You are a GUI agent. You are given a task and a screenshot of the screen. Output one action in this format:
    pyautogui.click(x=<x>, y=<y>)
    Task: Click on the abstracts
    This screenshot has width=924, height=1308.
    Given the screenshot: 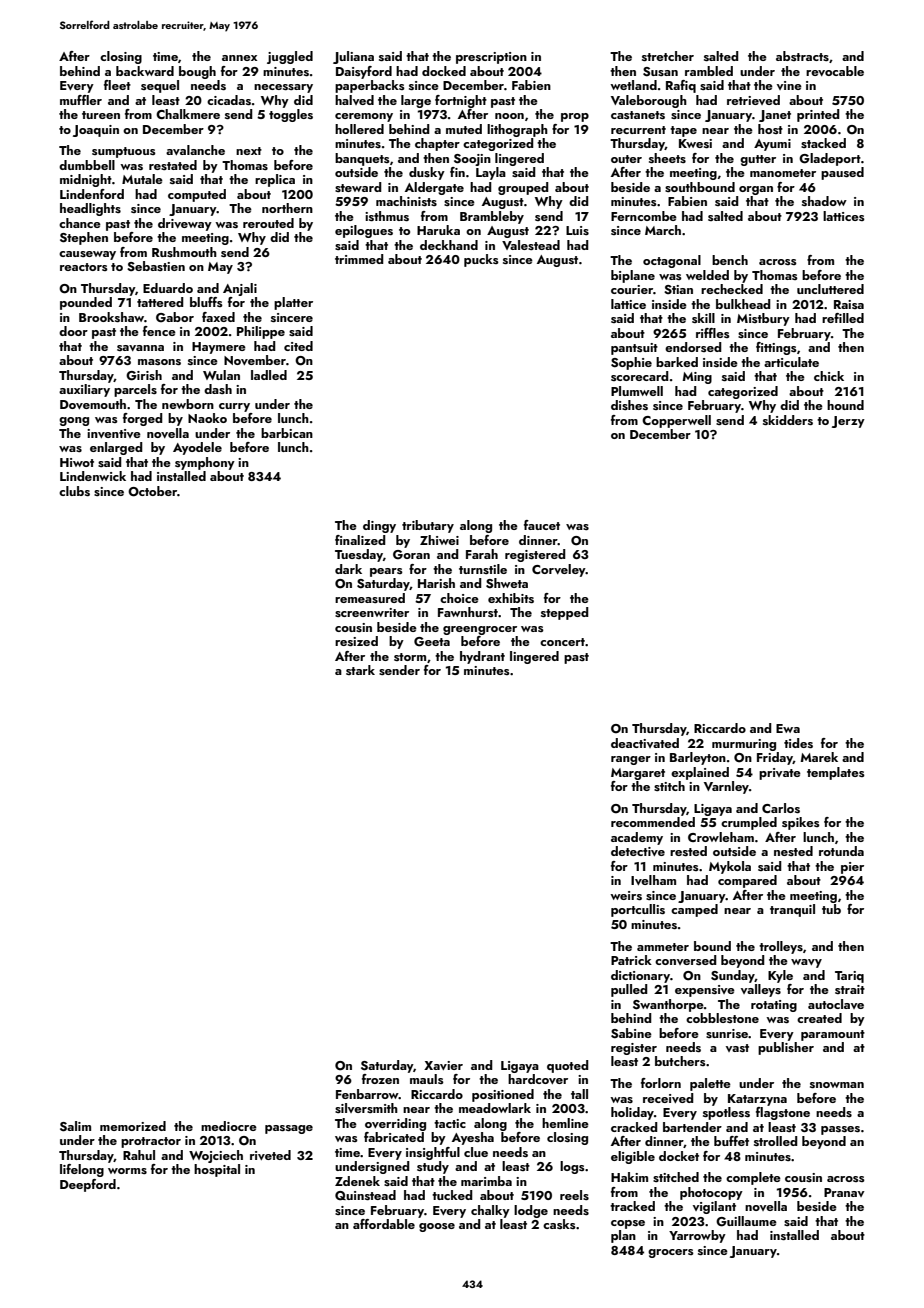 What is the action you would take?
    pyautogui.click(x=802, y=56)
